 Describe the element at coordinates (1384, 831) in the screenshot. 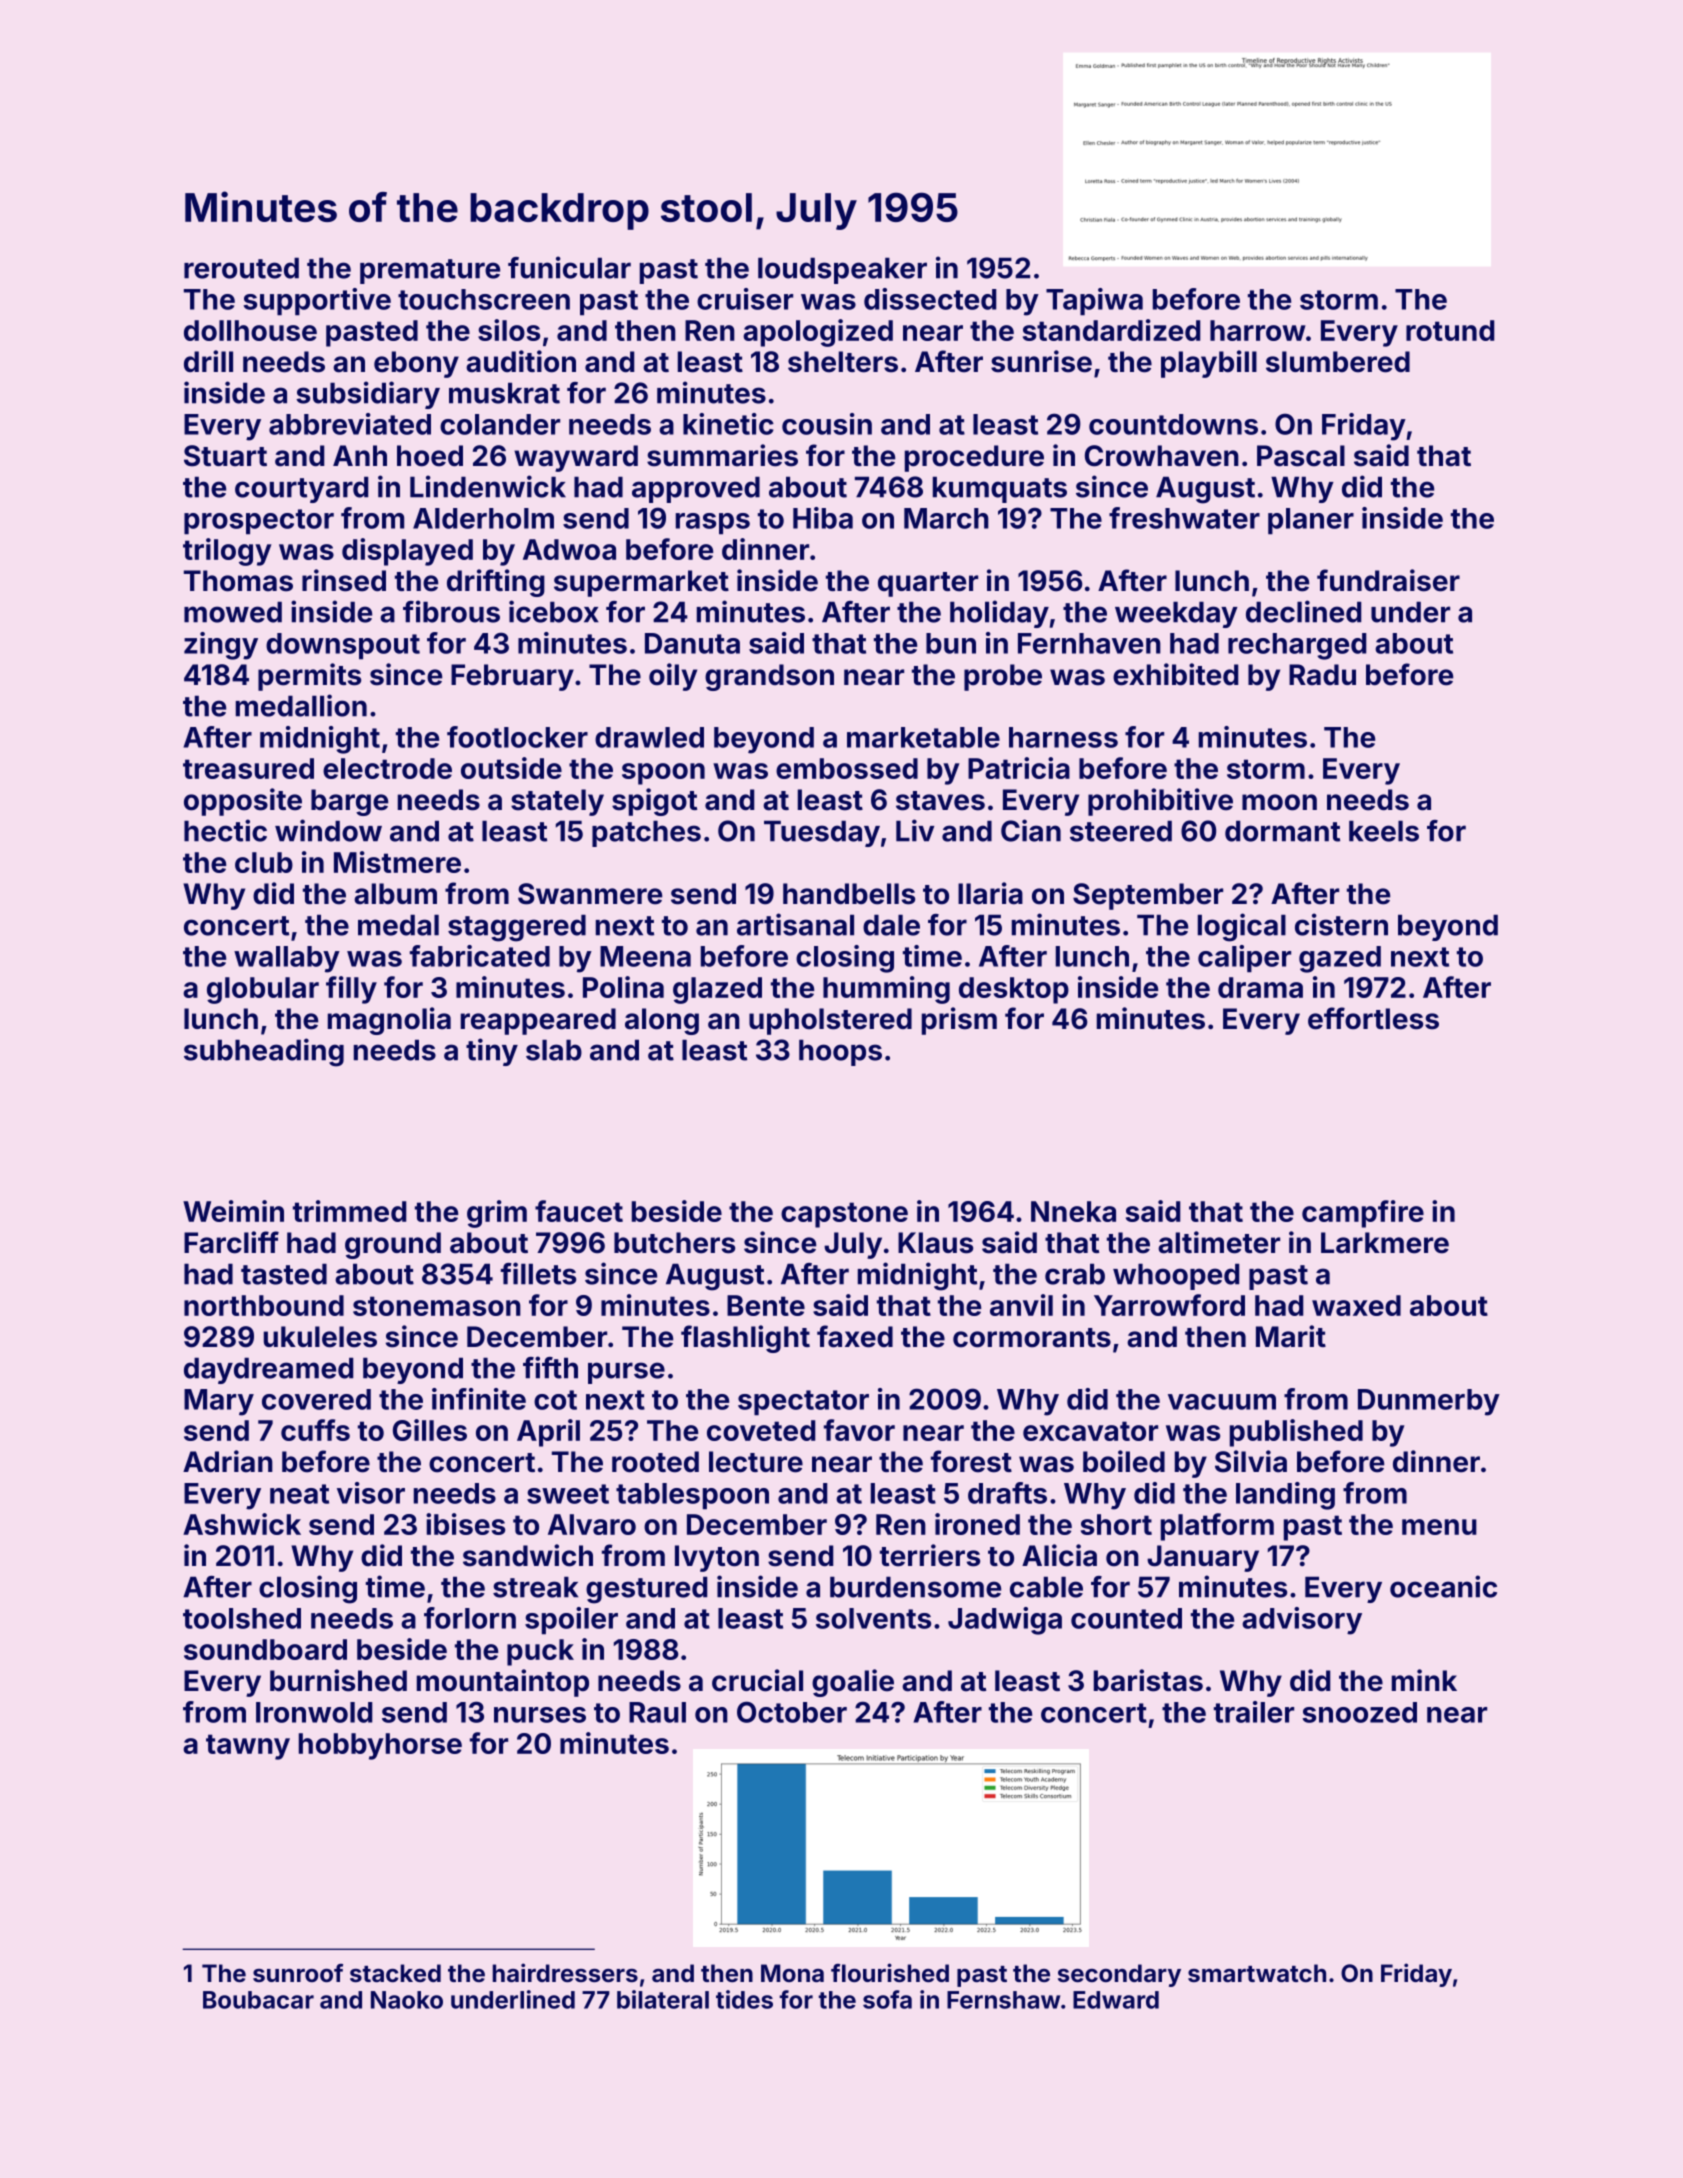

I see `keels` at that location.
